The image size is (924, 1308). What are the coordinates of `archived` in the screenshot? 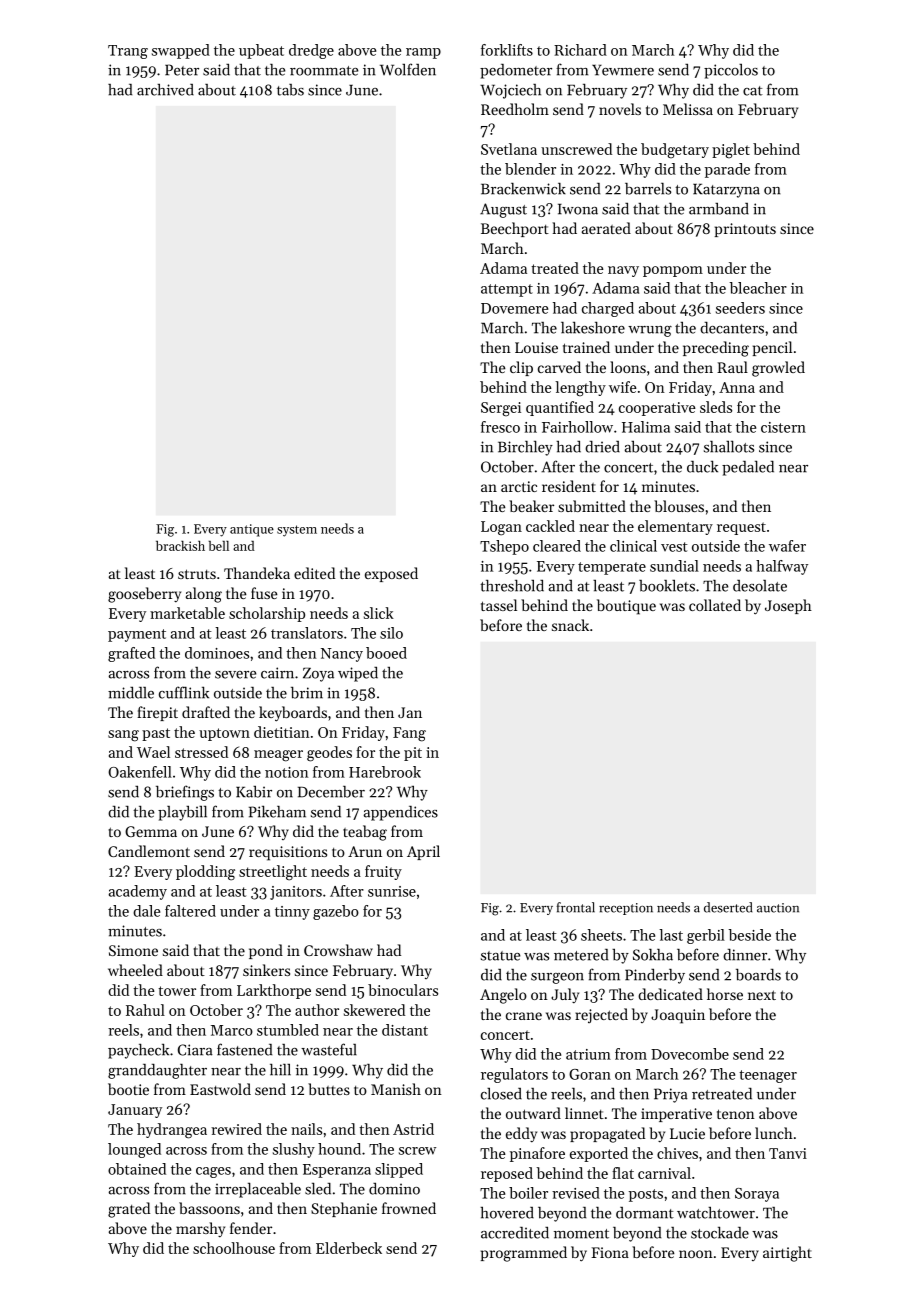 It's located at (165, 90).
